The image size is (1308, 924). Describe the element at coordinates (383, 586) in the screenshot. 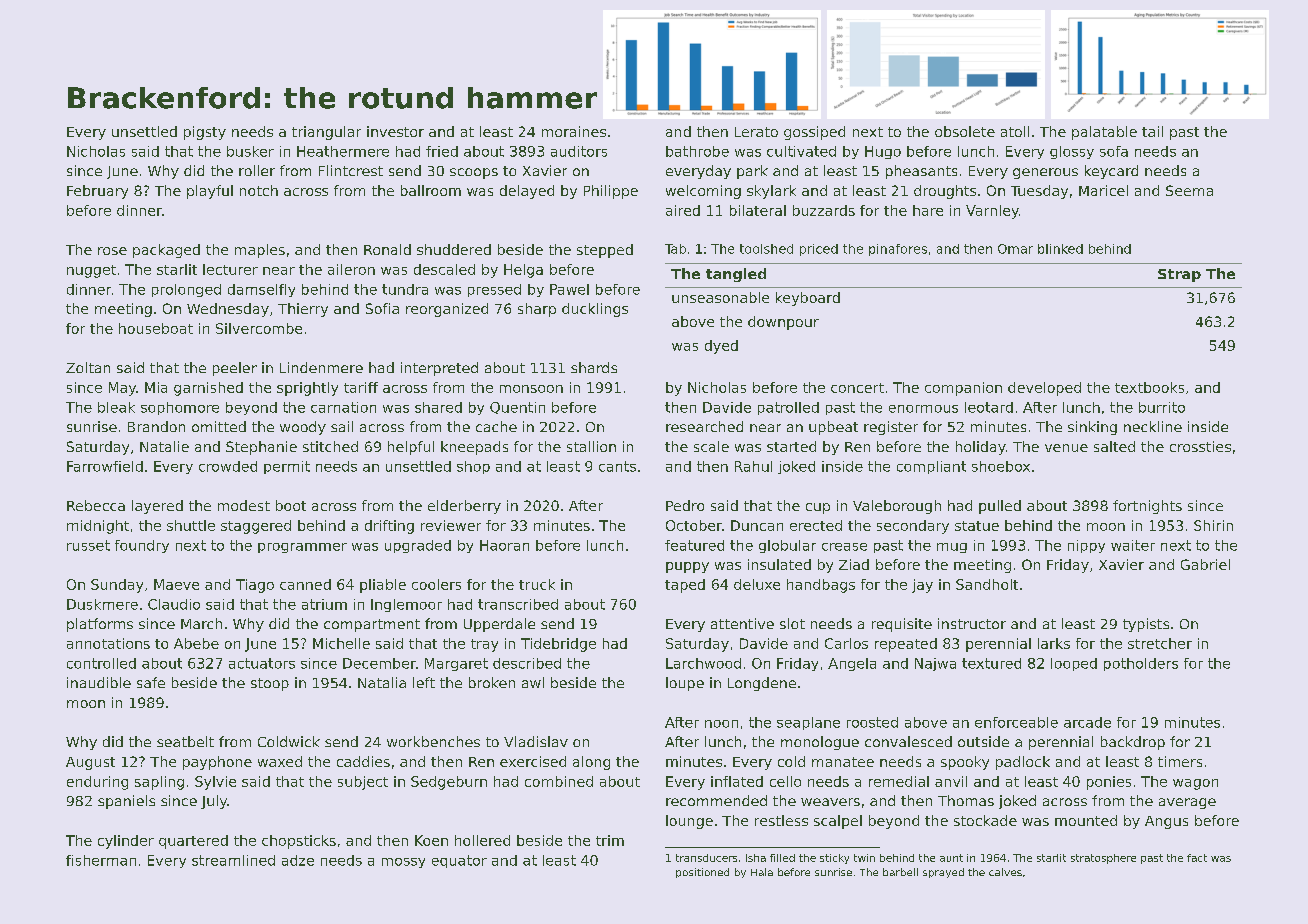

I see `pliable` at that location.
